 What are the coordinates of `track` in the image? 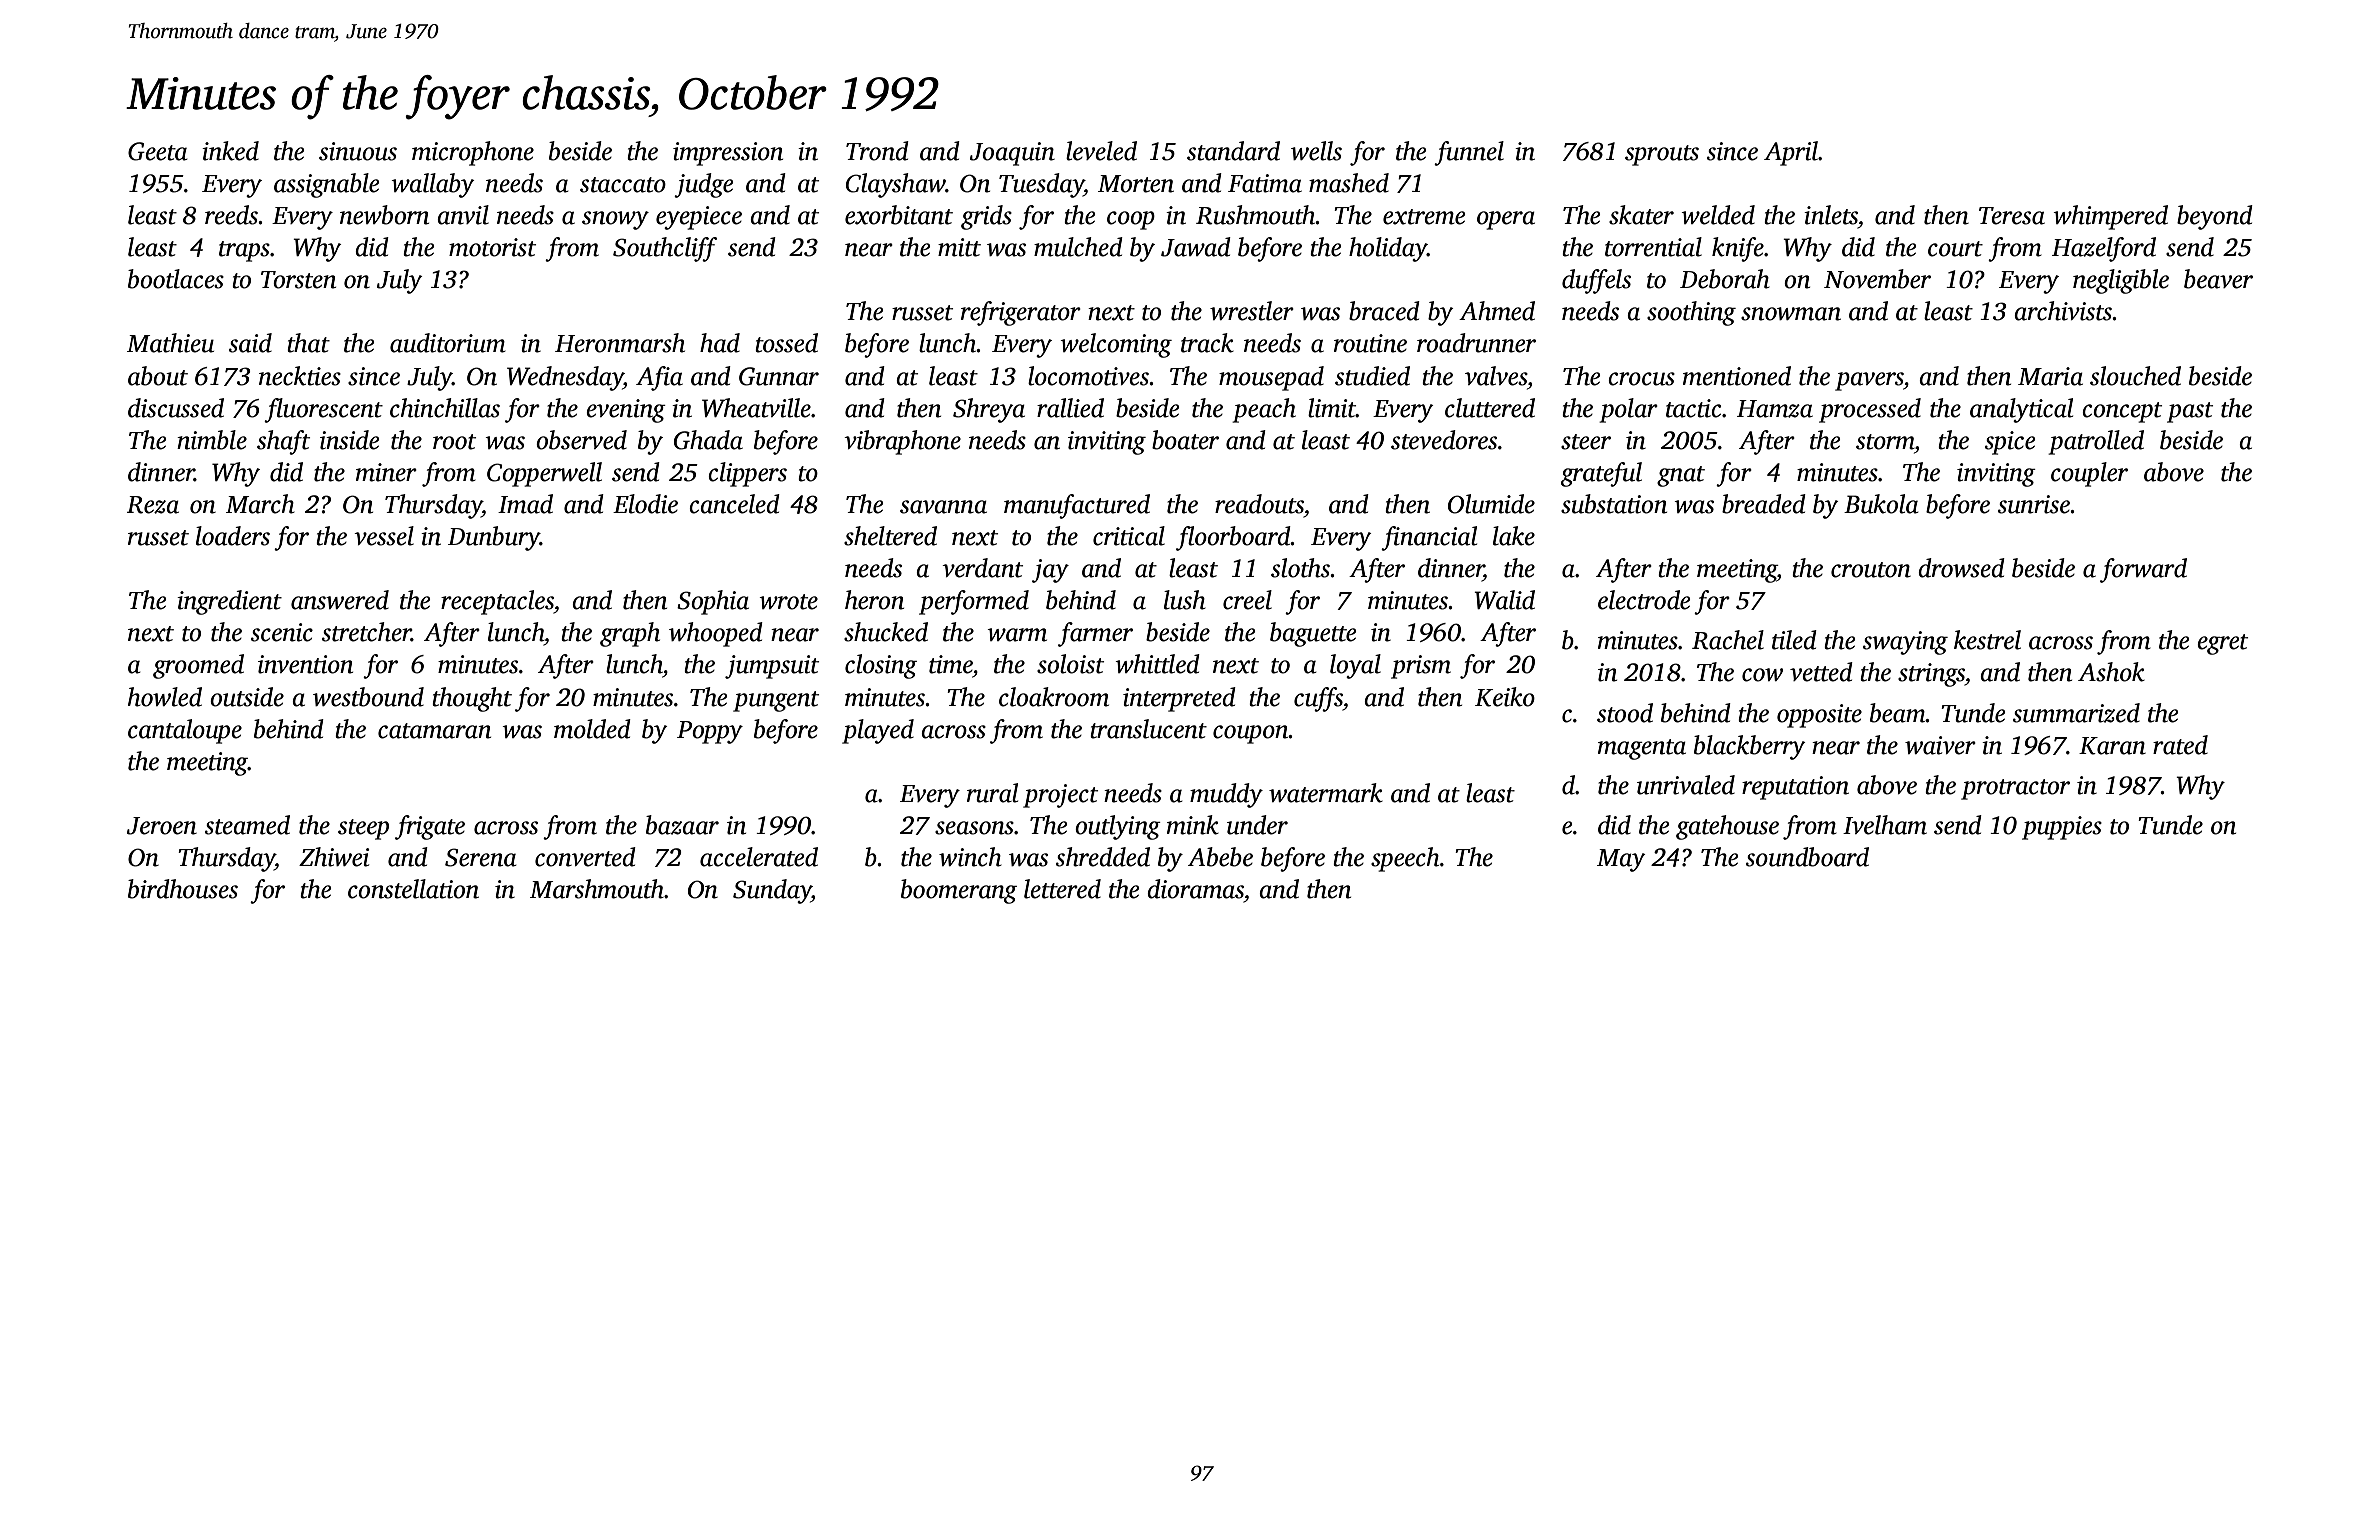 It's located at (1207, 343).
